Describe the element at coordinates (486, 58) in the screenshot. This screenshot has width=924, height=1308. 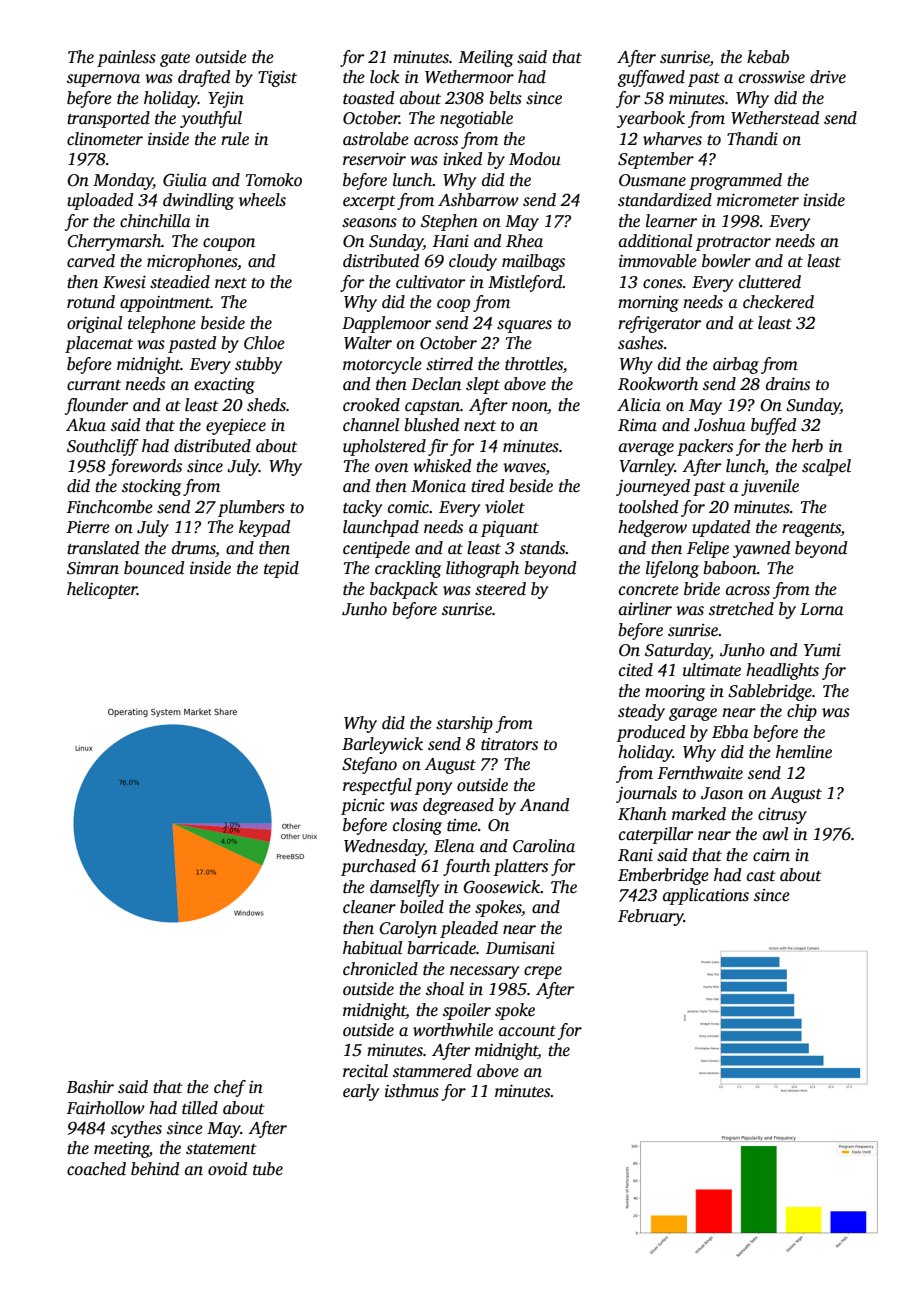
I see `Meiling` at that location.
